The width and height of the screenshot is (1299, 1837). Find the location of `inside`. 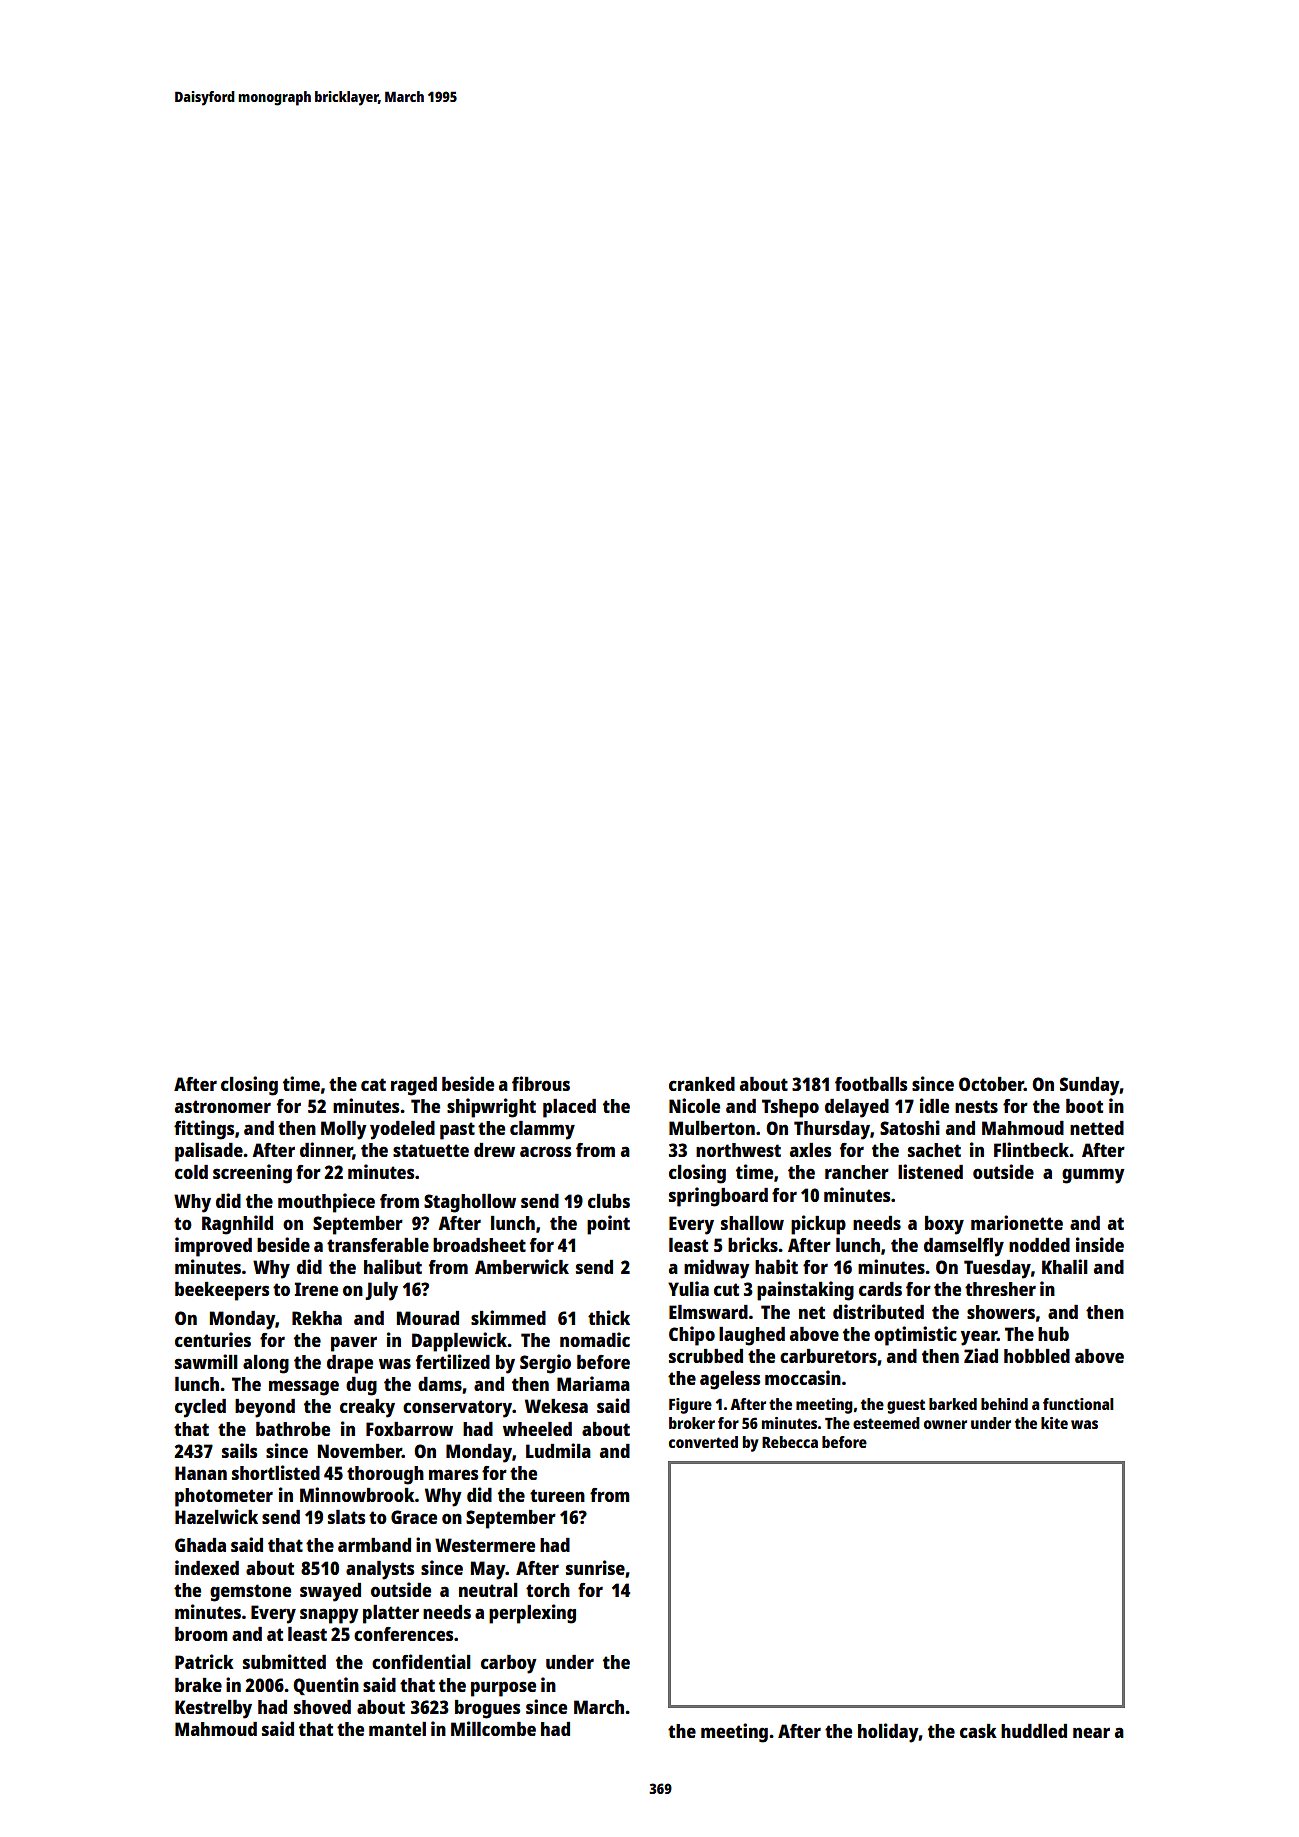

inside is located at coordinates (1100, 1244).
